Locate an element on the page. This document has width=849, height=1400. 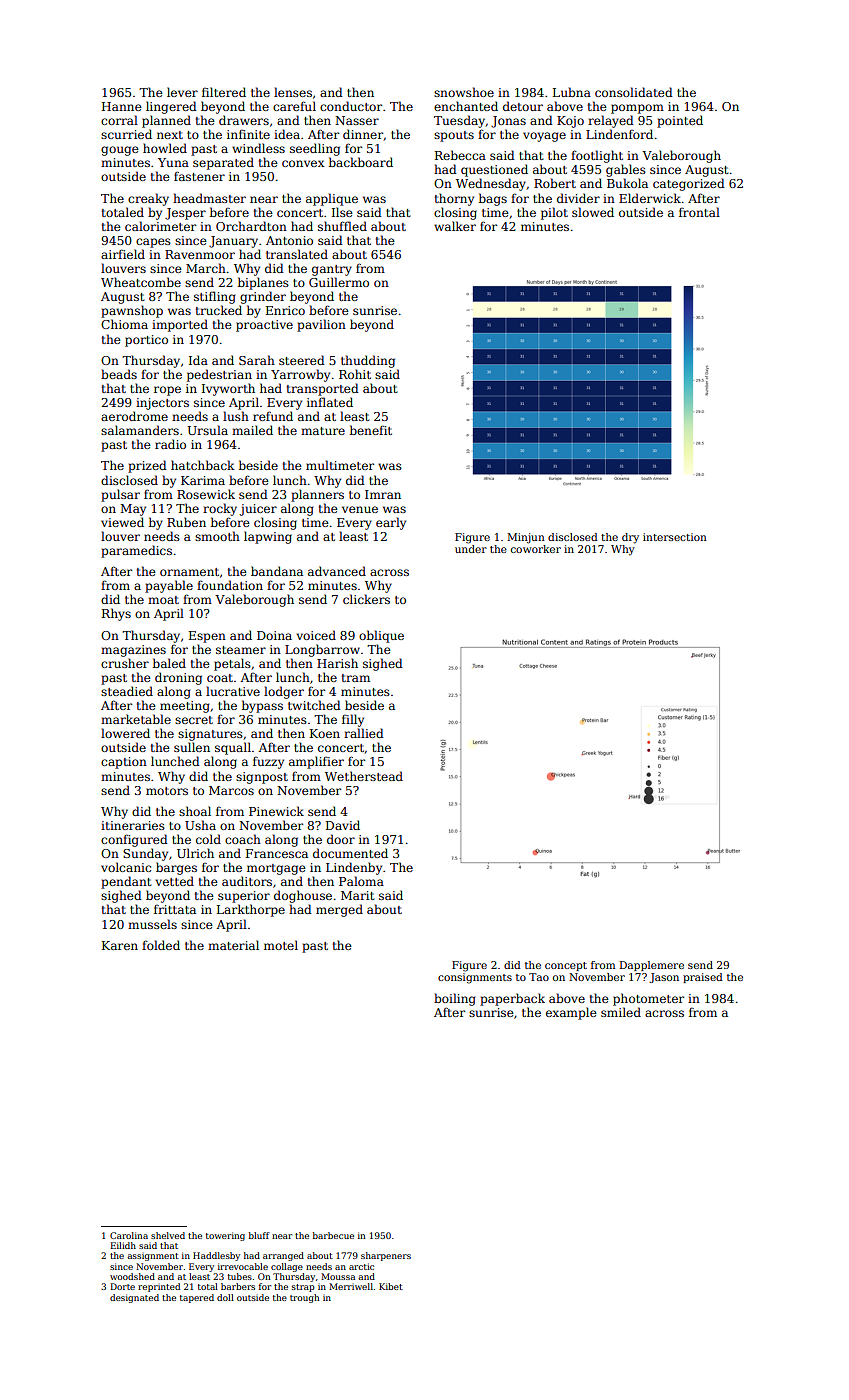
smiled is located at coordinates (621, 1012).
